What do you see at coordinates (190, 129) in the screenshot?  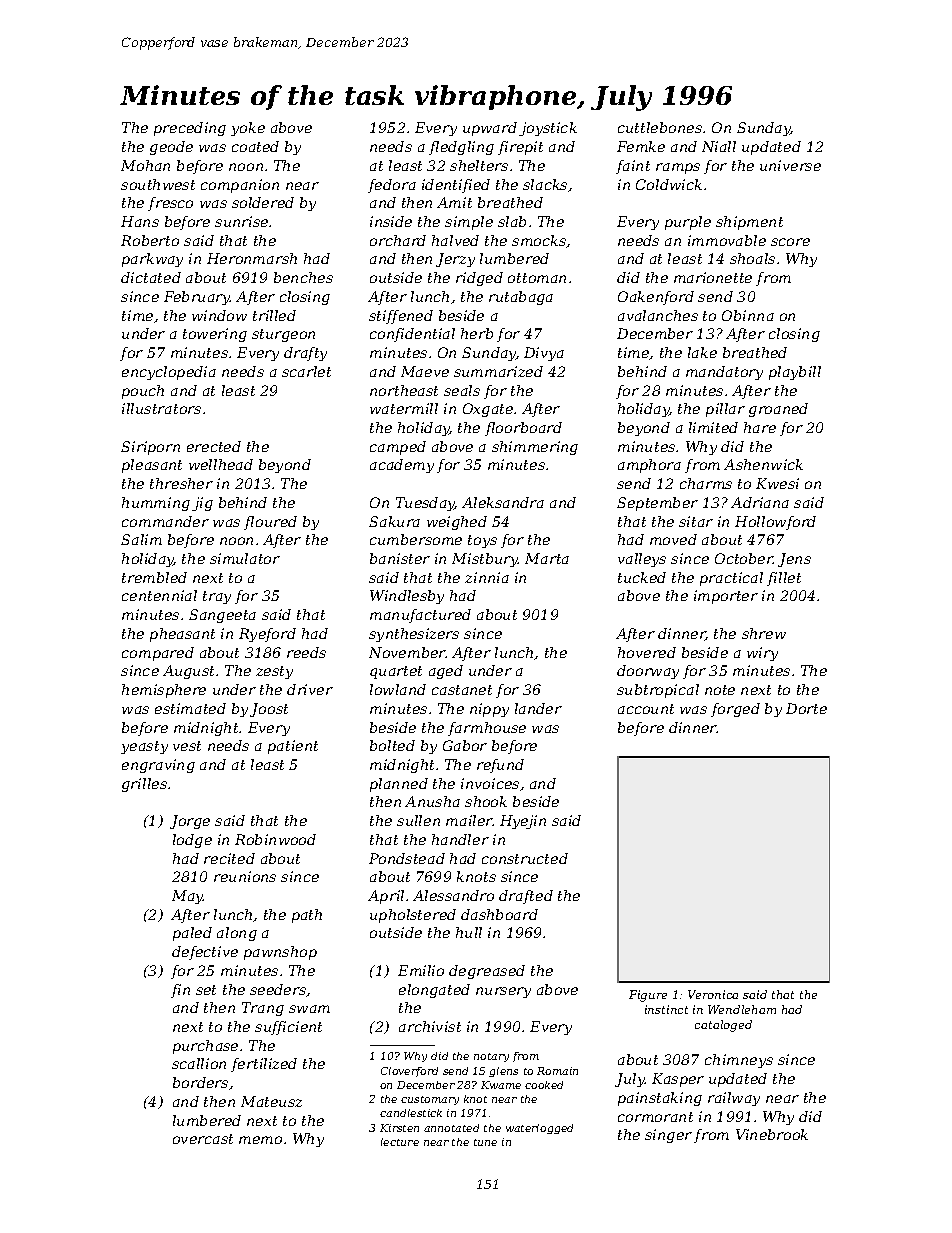 I see `preceding` at bounding box center [190, 129].
